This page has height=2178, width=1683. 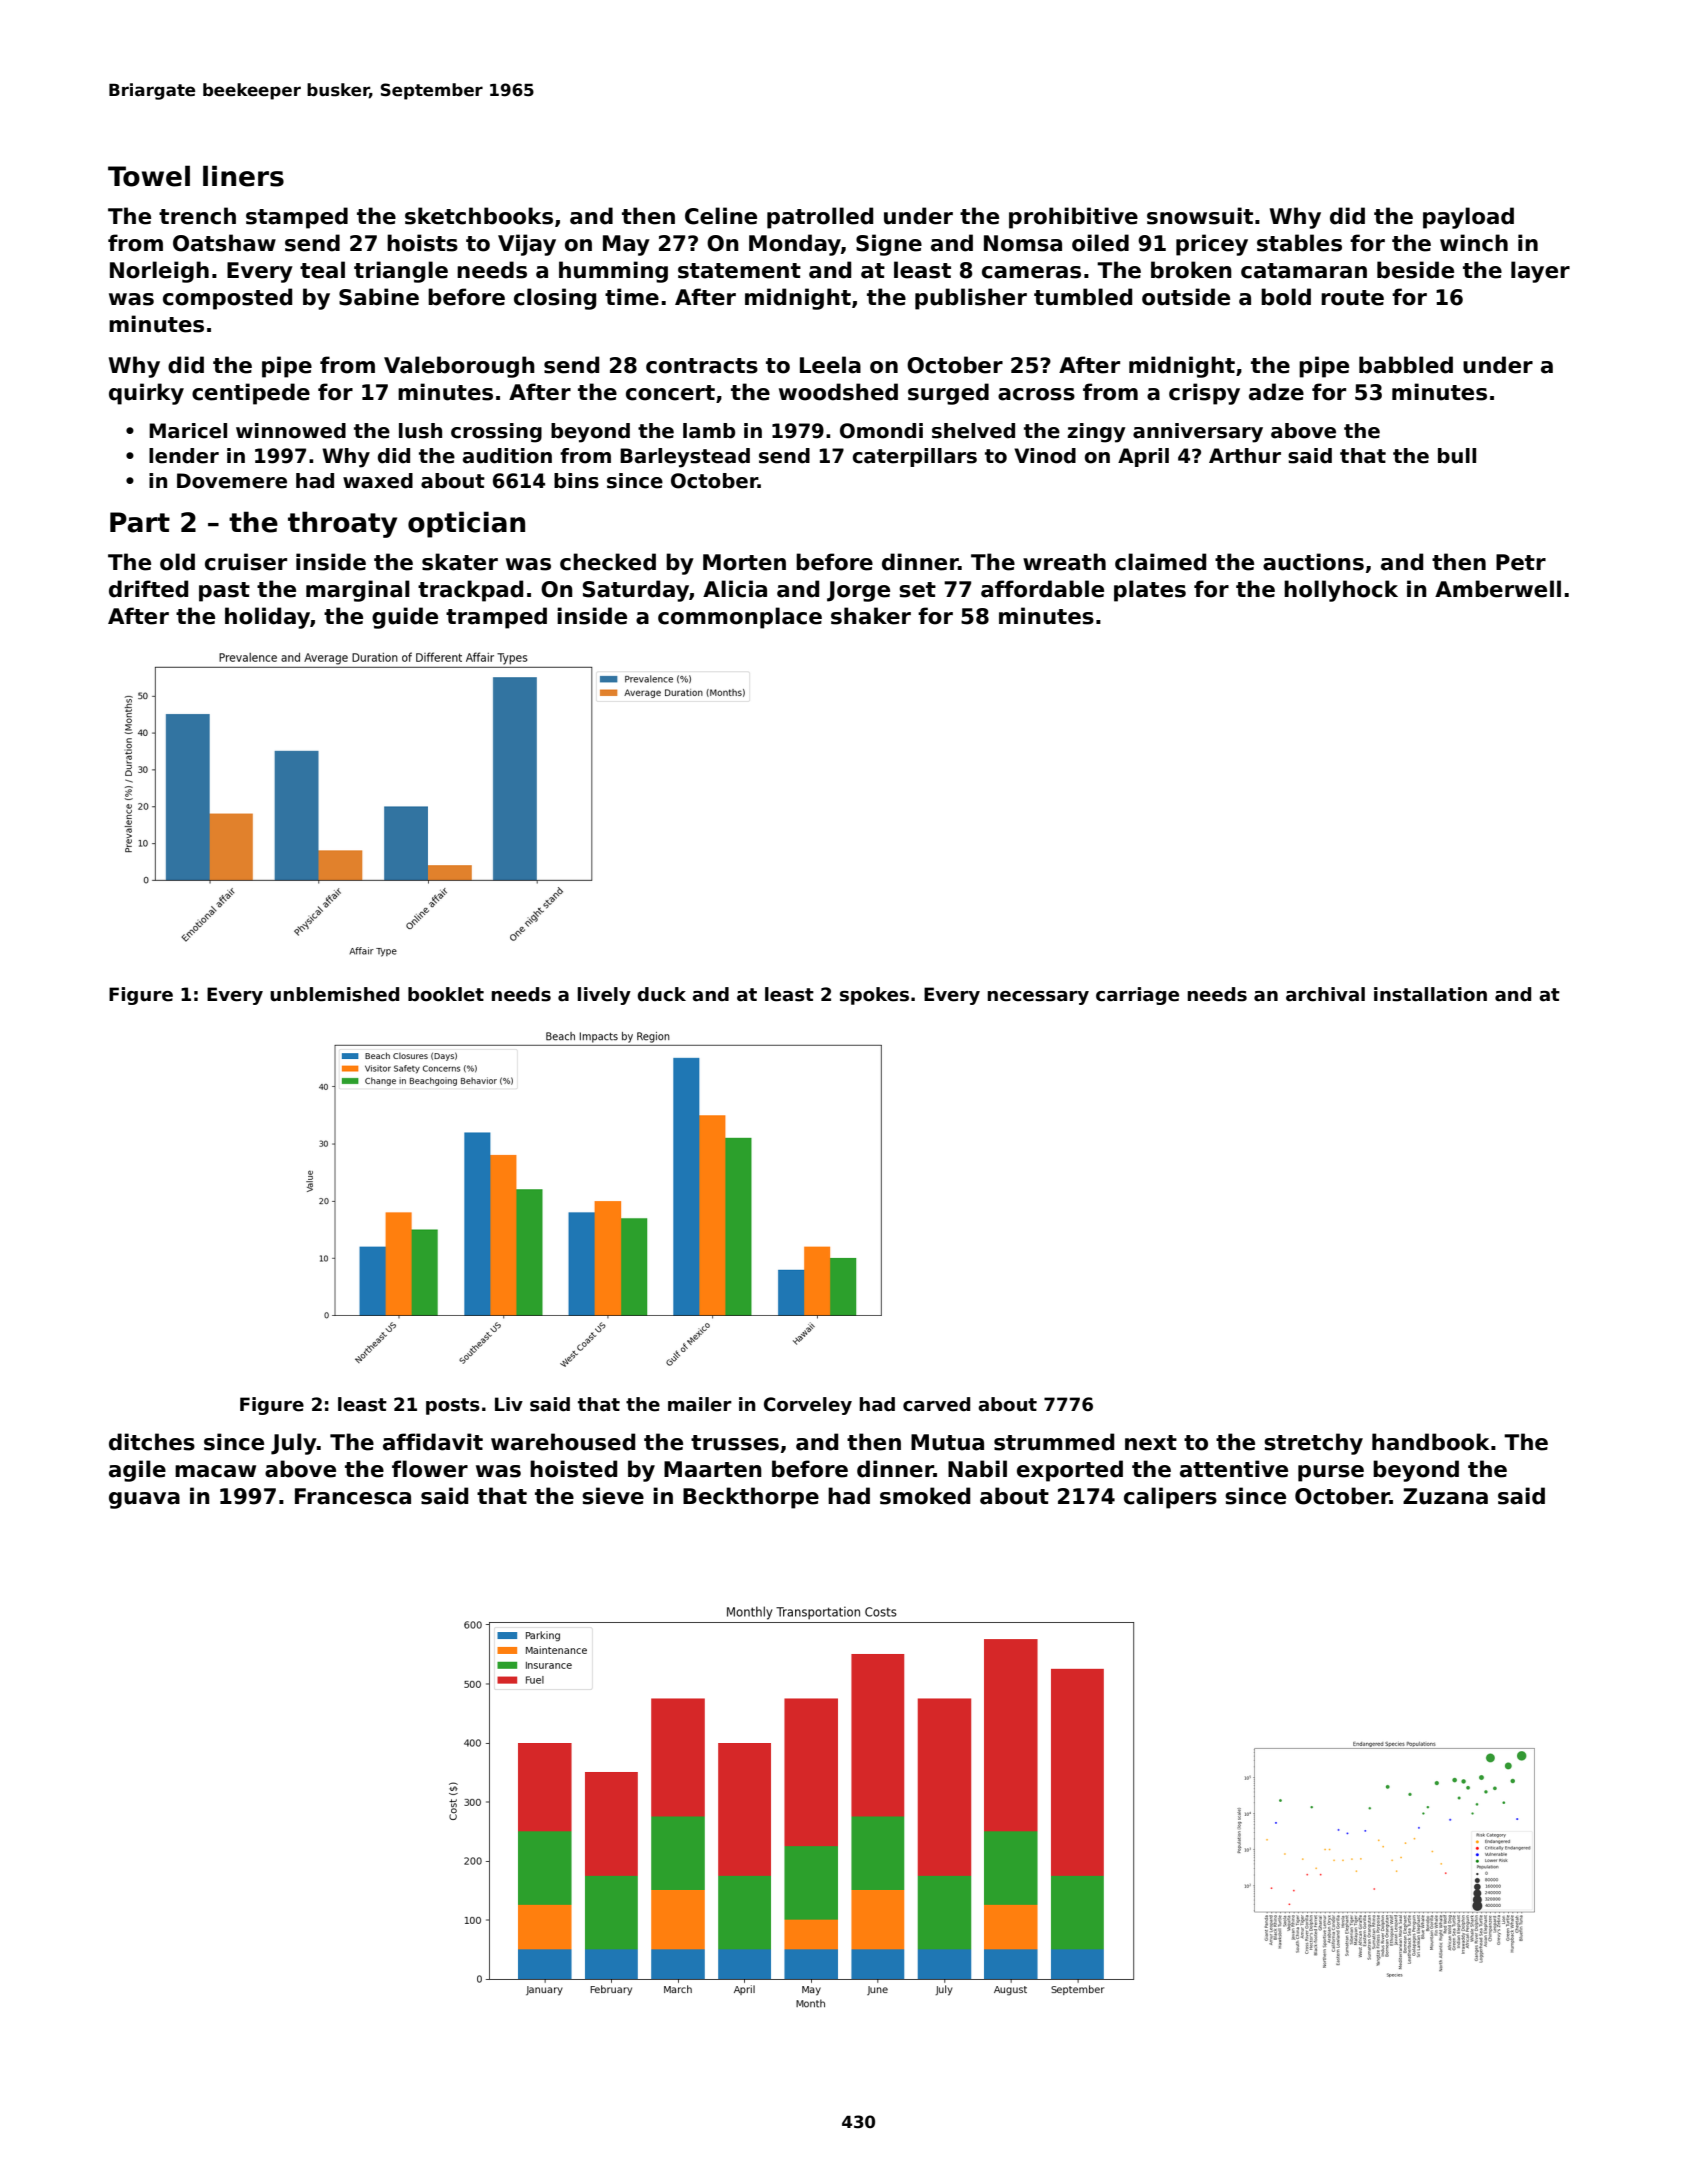 I want to click on duck, so click(x=661, y=994).
